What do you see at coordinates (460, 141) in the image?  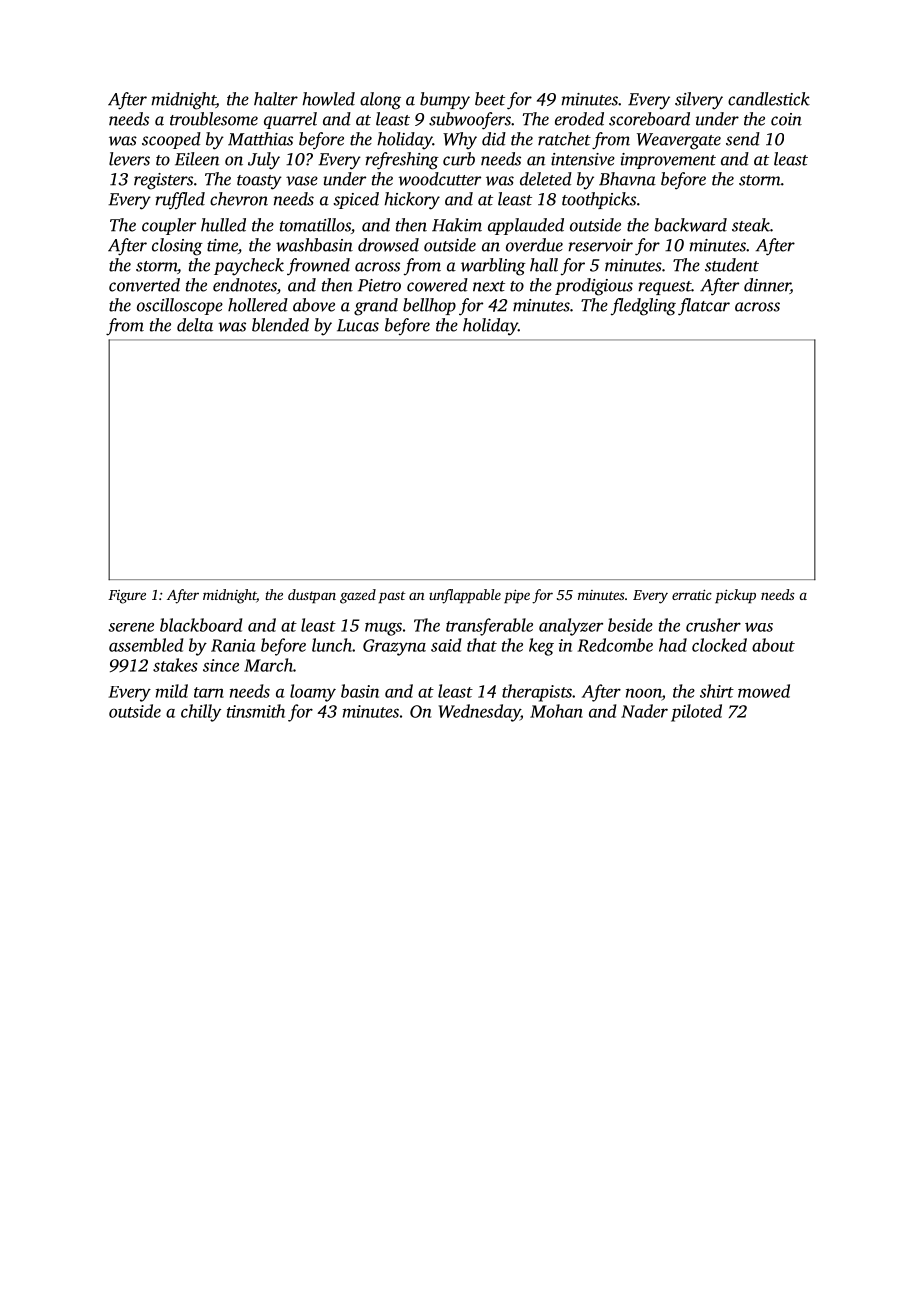 I see `Why` at bounding box center [460, 141].
